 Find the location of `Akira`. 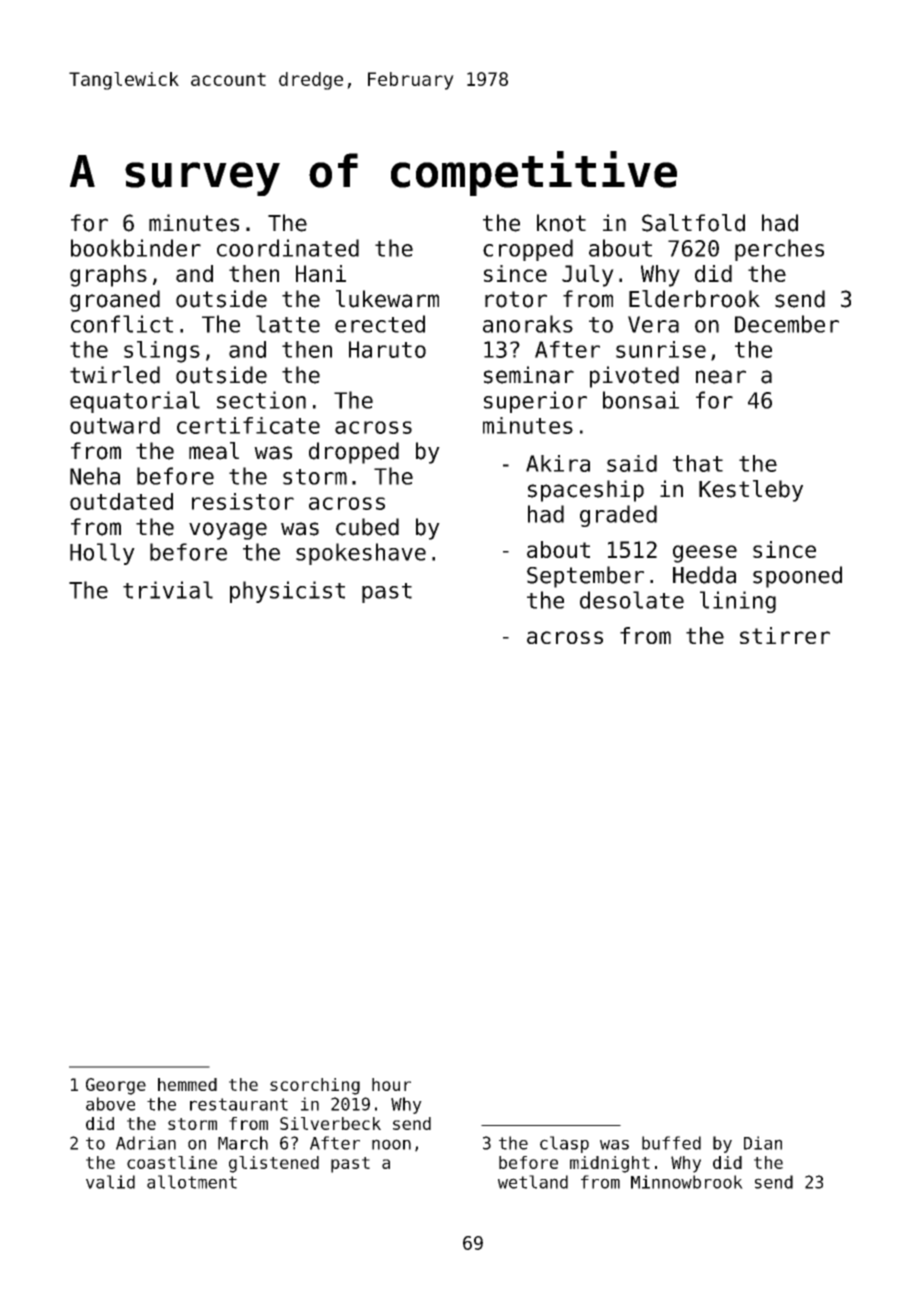

Akira is located at coordinates (558, 463).
